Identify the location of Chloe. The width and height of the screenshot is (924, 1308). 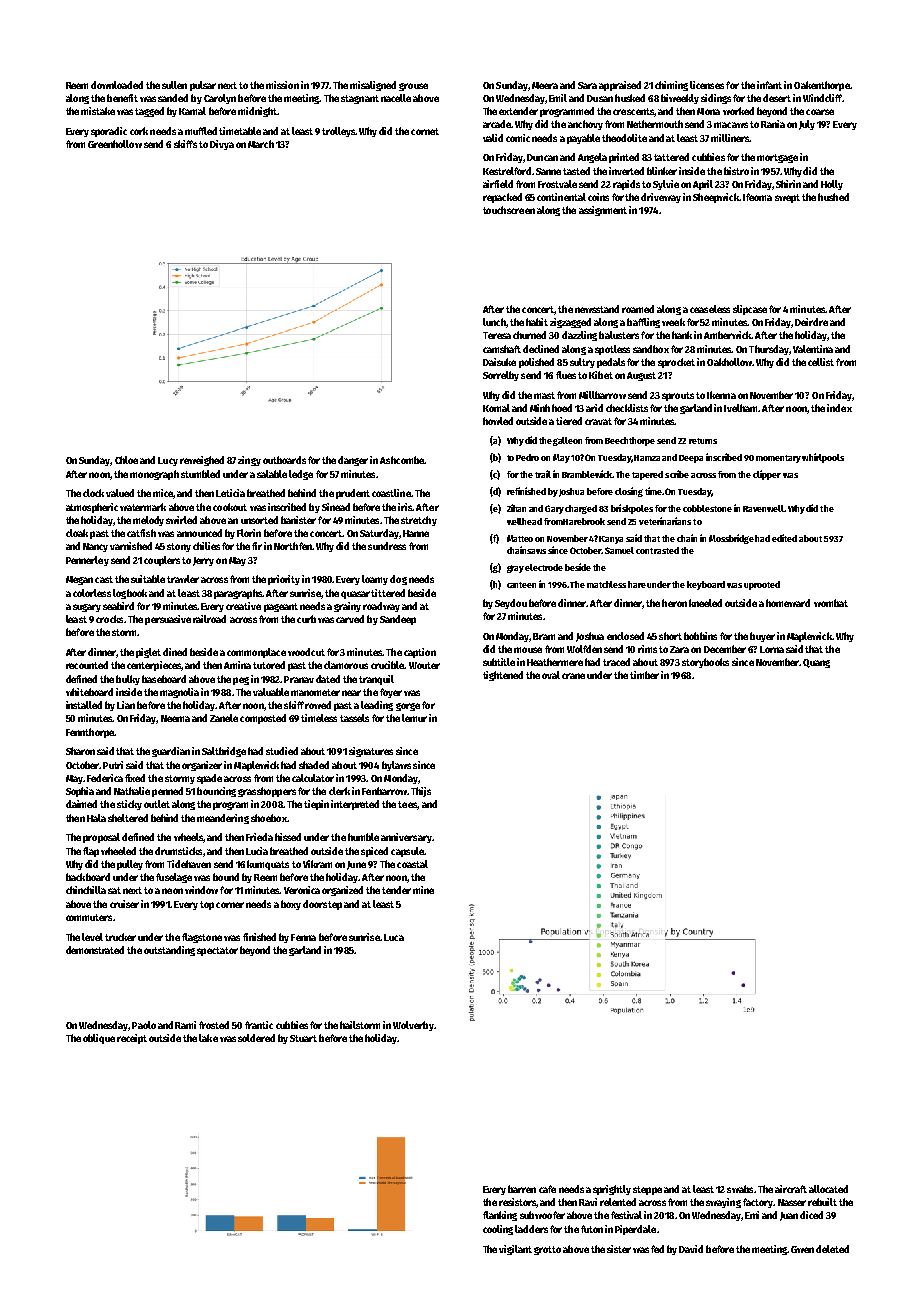
(126, 460).
